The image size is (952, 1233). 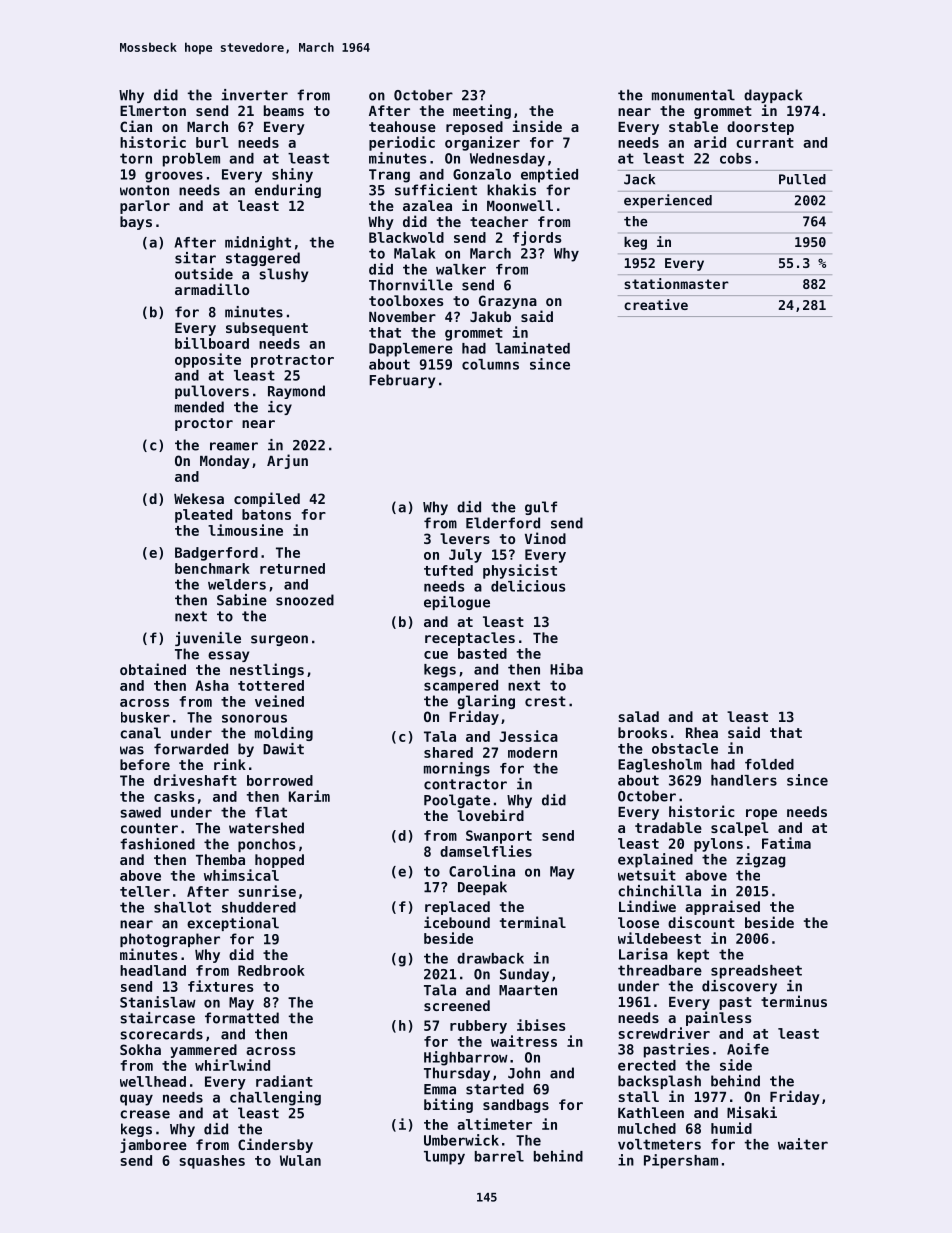 What do you see at coordinates (203, 1051) in the document?
I see `yammered` at bounding box center [203, 1051].
